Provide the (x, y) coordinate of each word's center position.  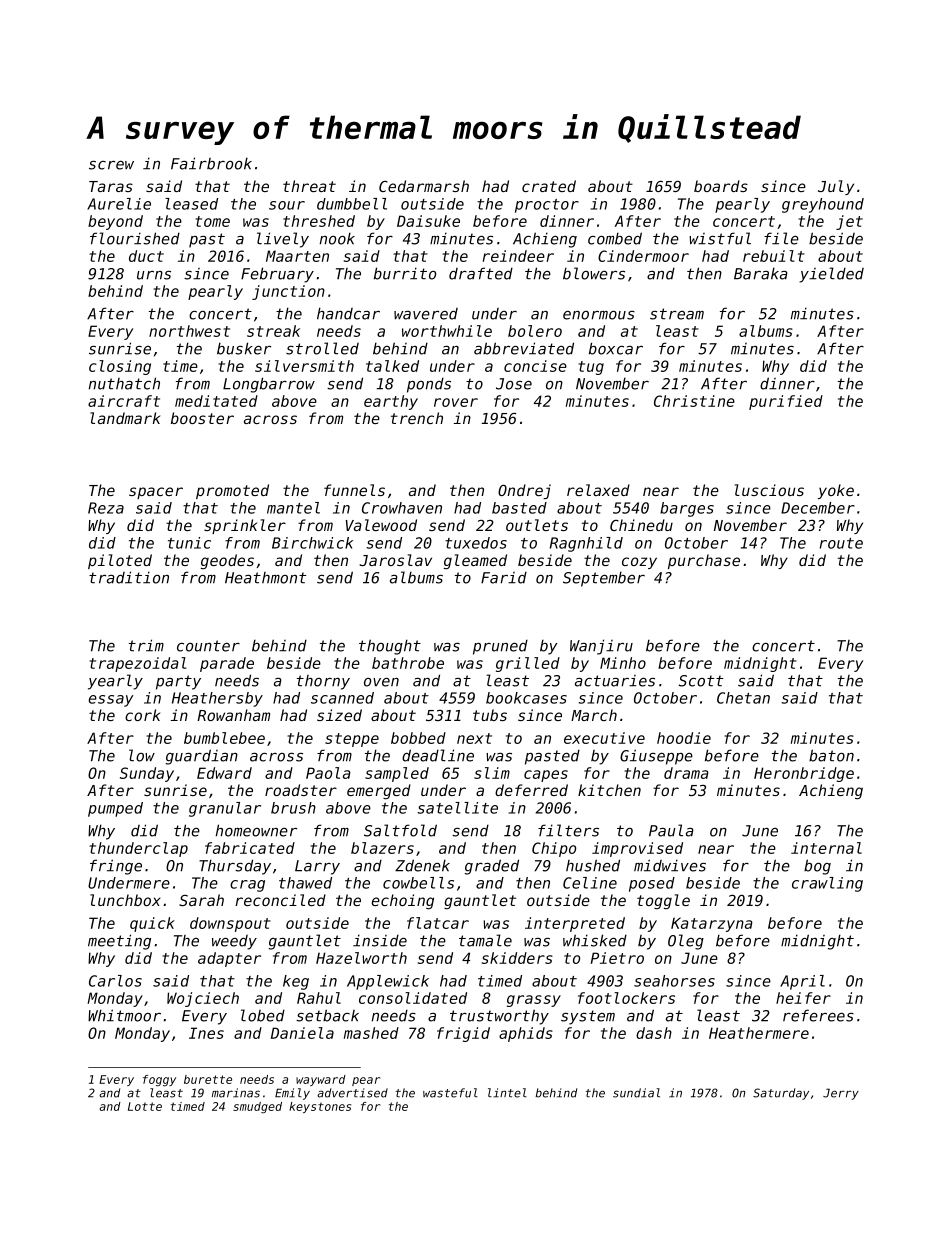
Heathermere (759, 1033)
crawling (827, 884)
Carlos (115, 981)
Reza (106, 508)
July (836, 187)
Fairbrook (211, 163)
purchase (704, 561)
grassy (534, 1001)
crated (549, 186)
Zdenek (422, 865)
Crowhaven (402, 508)
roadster (301, 790)
